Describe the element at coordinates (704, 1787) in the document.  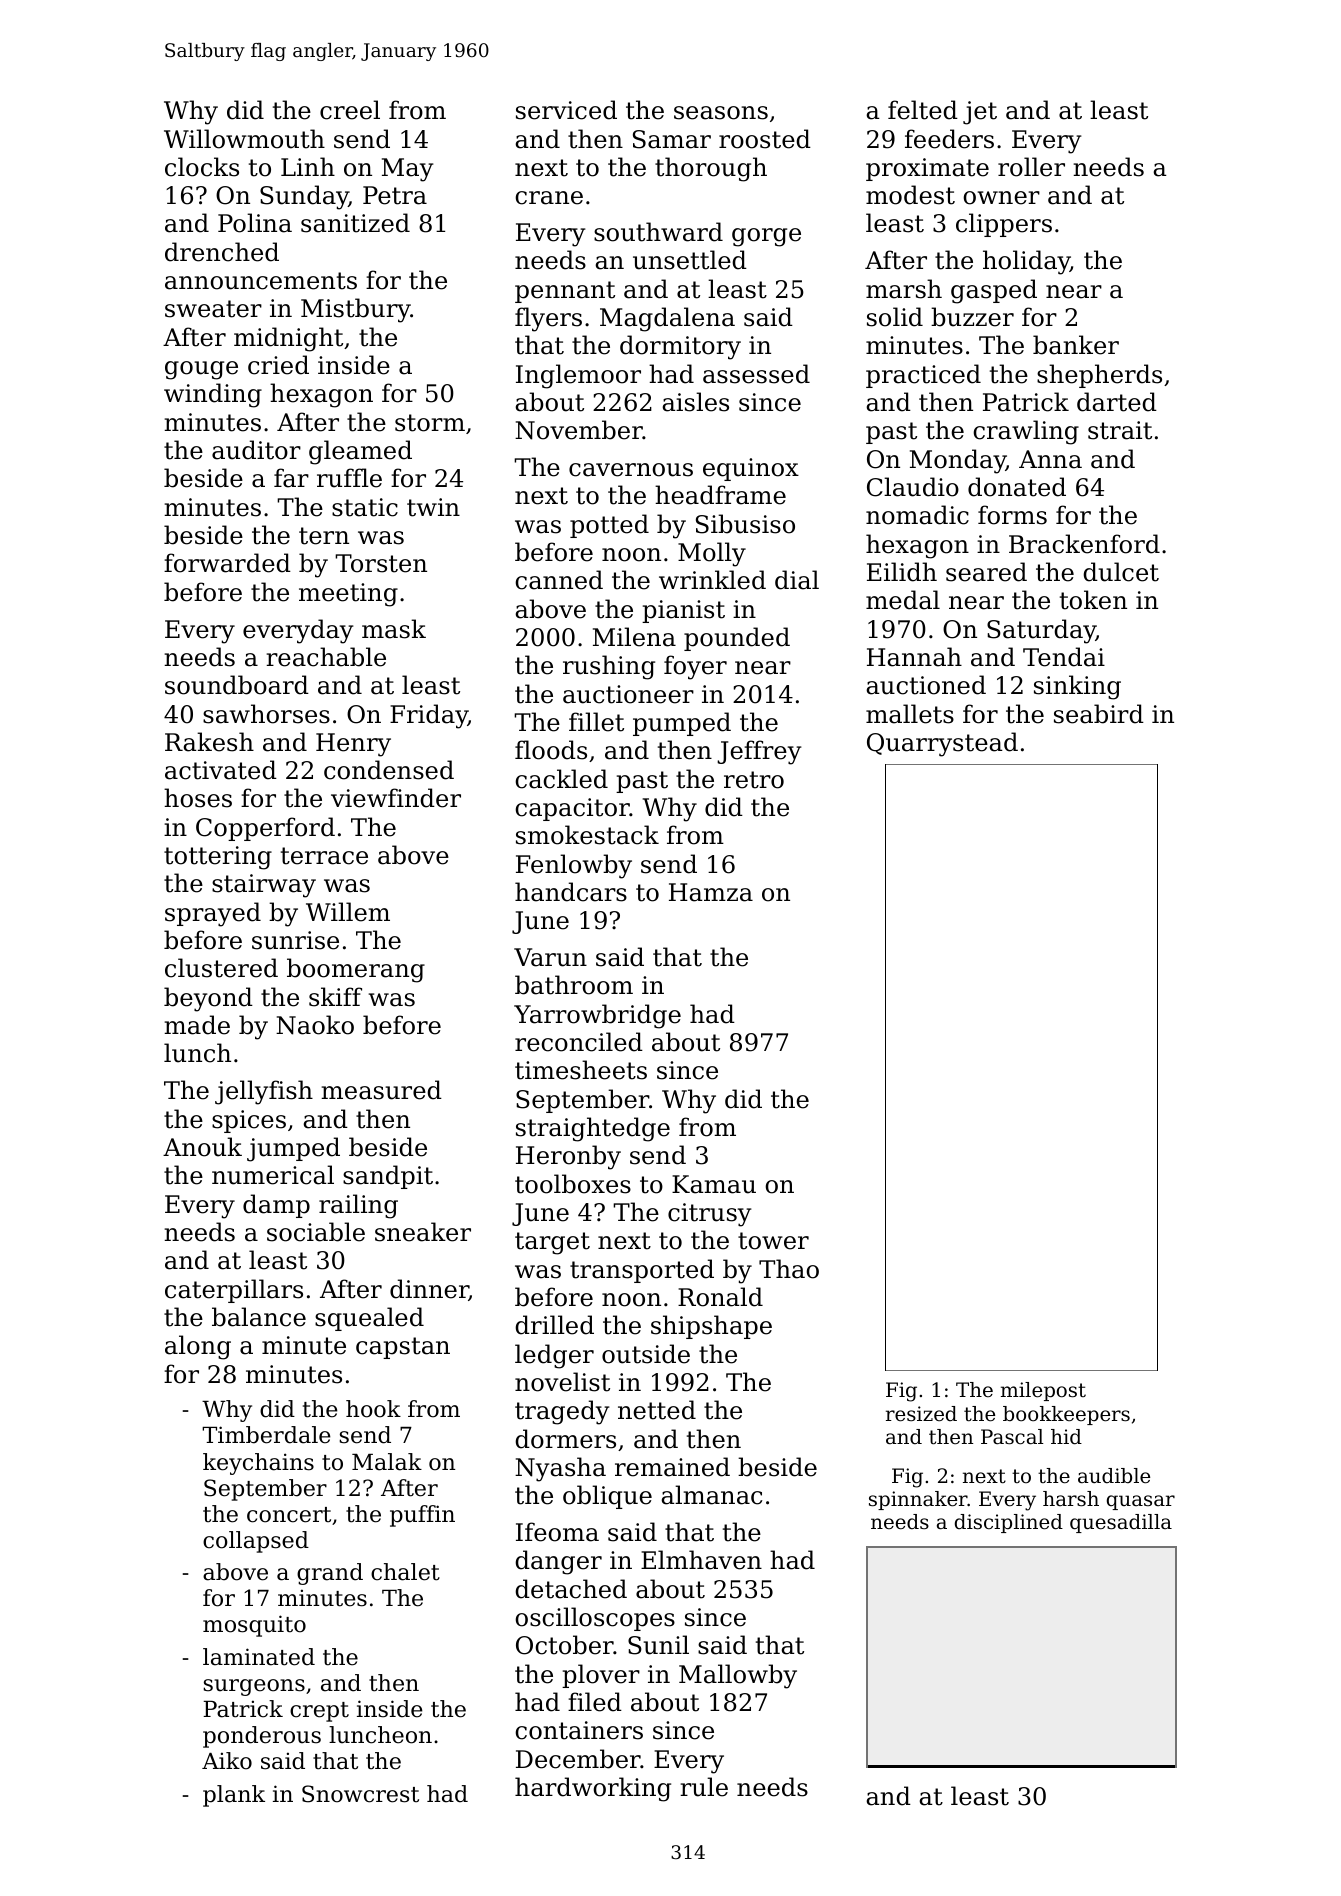
I see `rule` at that location.
